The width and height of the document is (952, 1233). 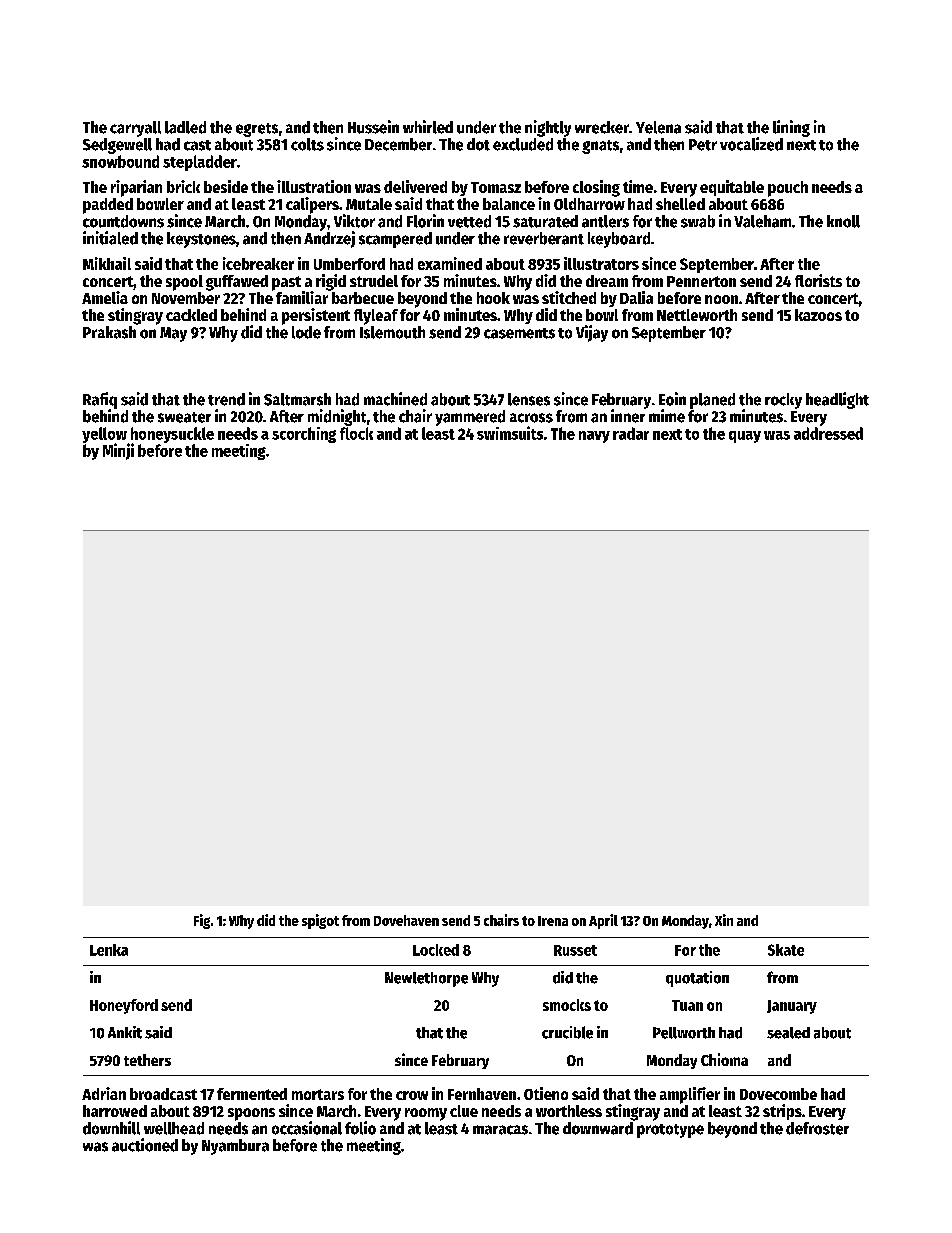 What do you see at coordinates (478, 144) in the document?
I see `dot` at bounding box center [478, 144].
